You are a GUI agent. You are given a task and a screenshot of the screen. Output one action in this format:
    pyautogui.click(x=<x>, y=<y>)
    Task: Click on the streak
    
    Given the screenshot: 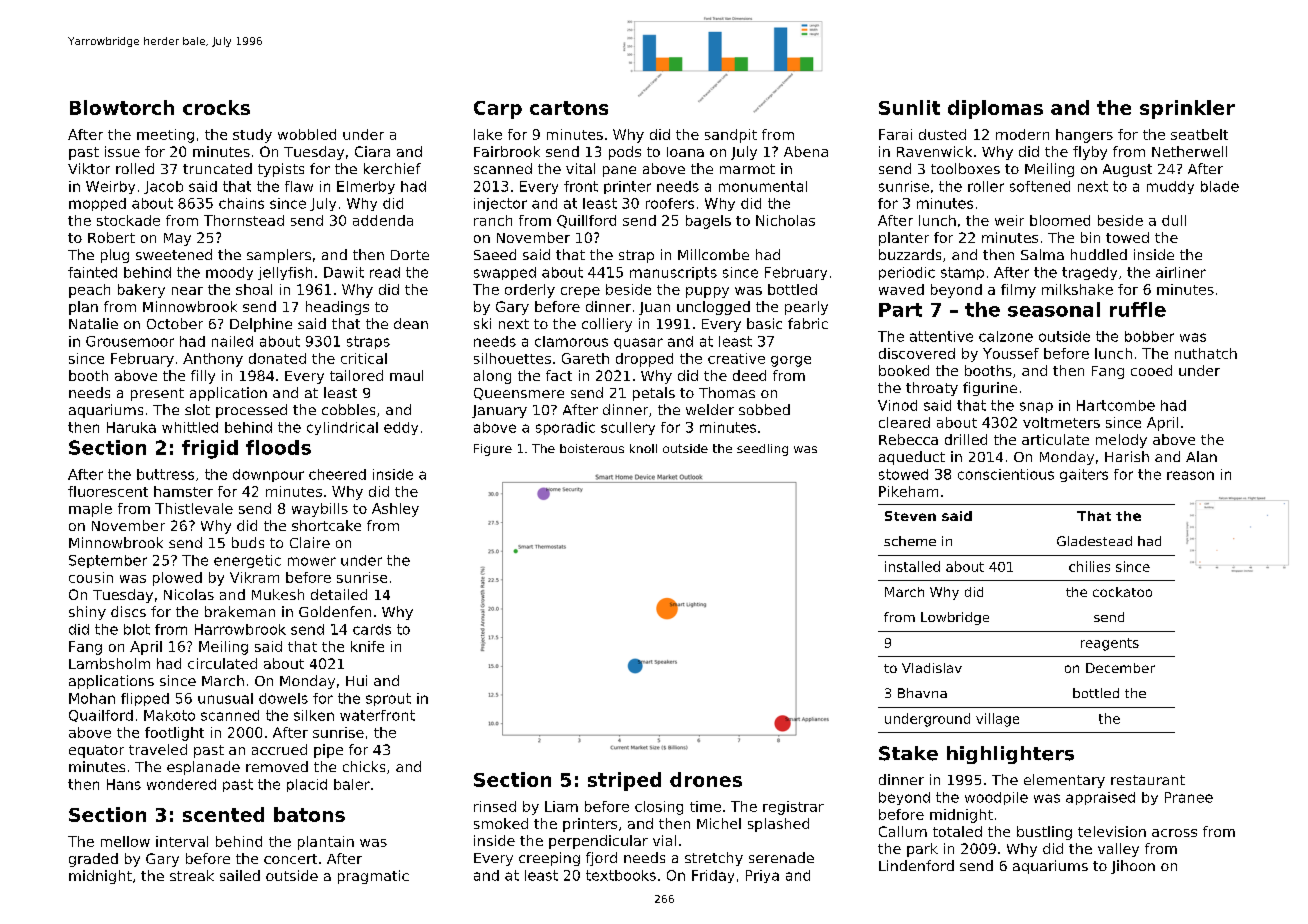 What is the action you would take?
    pyautogui.click(x=192, y=875)
